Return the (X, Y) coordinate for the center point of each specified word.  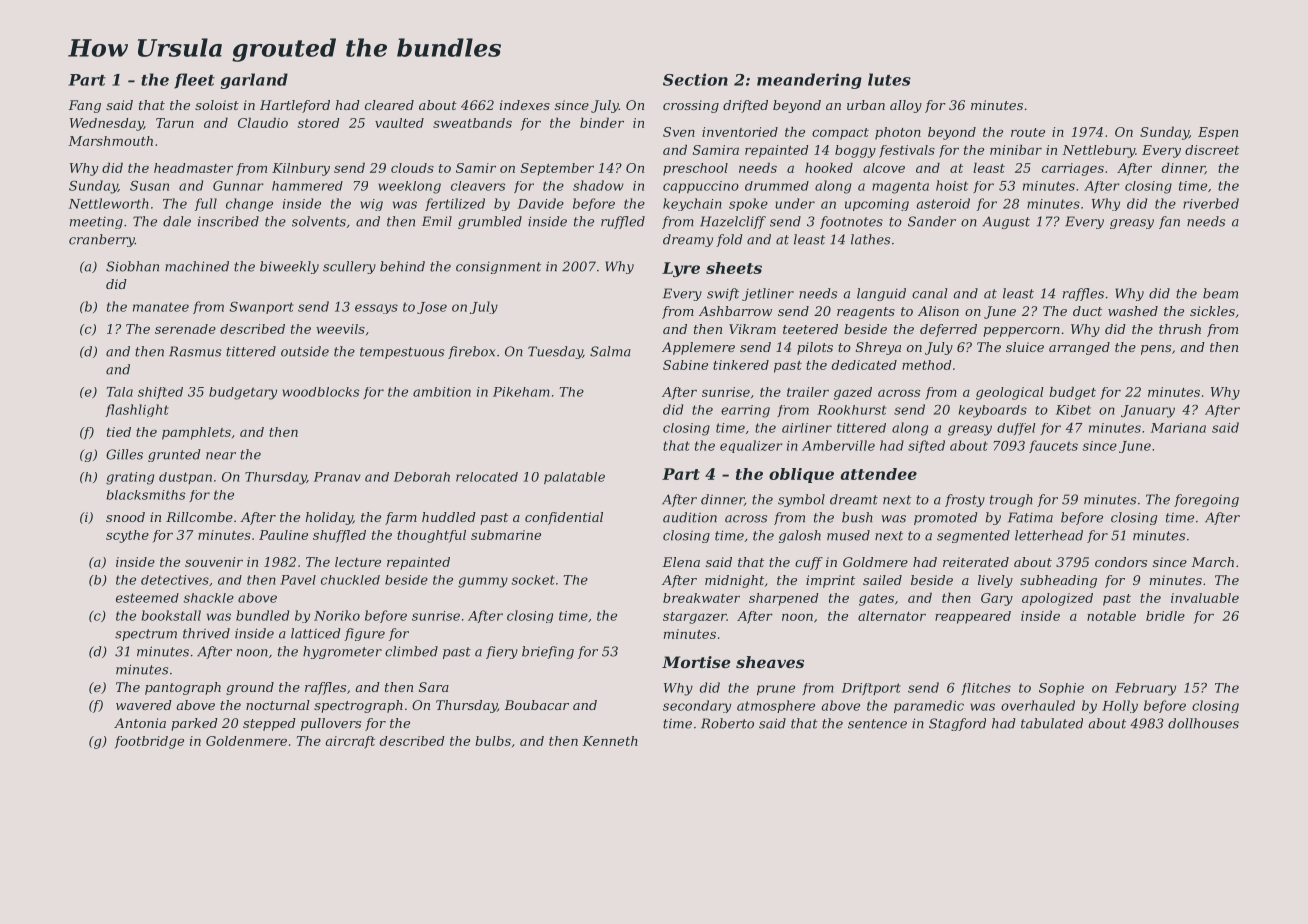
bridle (1165, 616)
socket (533, 580)
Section (695, 79)
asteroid (943, 203)
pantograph (183, 688)
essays (376, 309)
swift (723, 294)
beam (1220, 293)
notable (1111, 616)
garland (254, 81)
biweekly (289, 267)
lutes (889, 79)
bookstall (171, 615)
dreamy (688, 240)
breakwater (701, 598)
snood (125, 517)
